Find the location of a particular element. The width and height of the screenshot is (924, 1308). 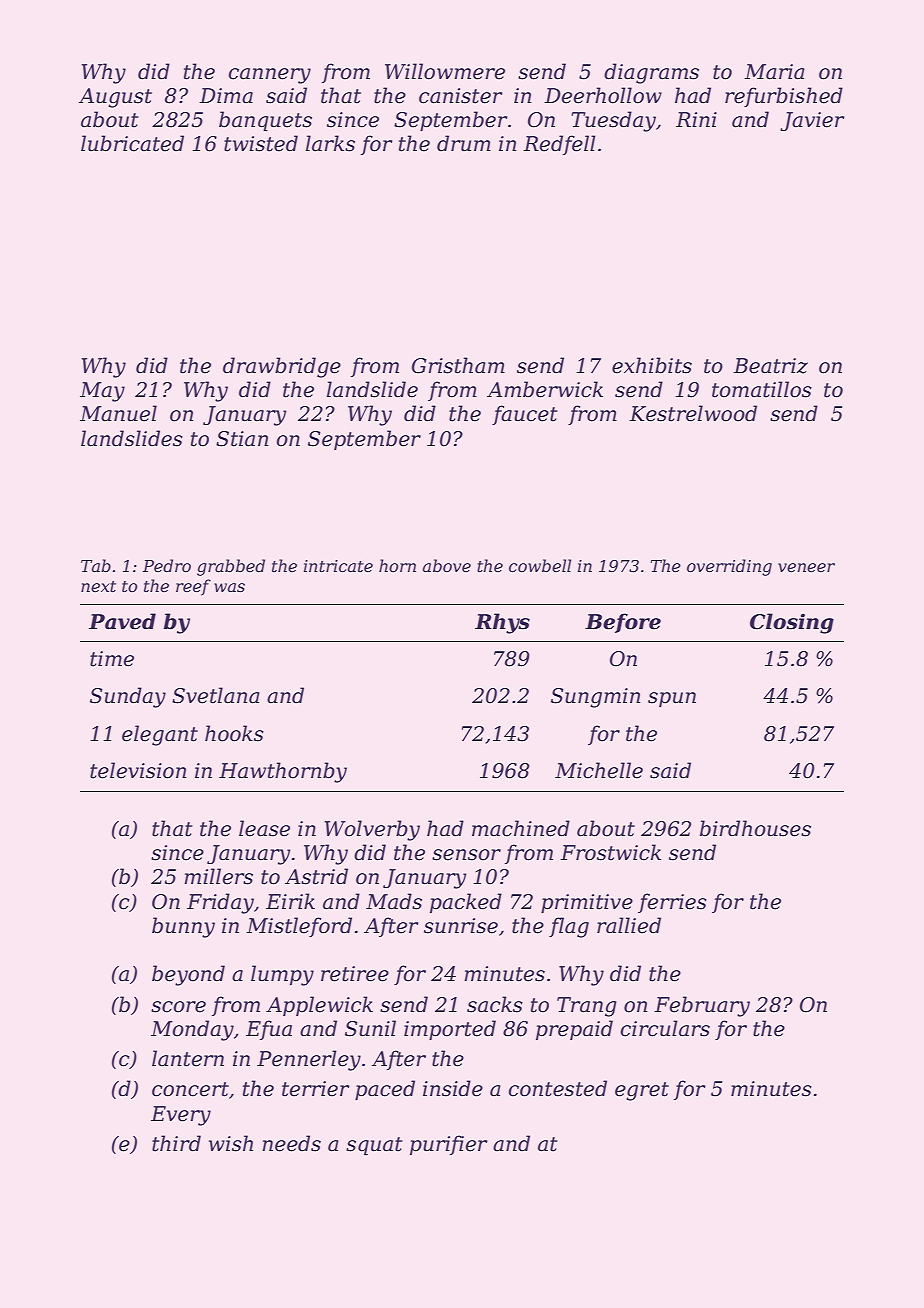

Gristham is located at coordinates (458, 365).
